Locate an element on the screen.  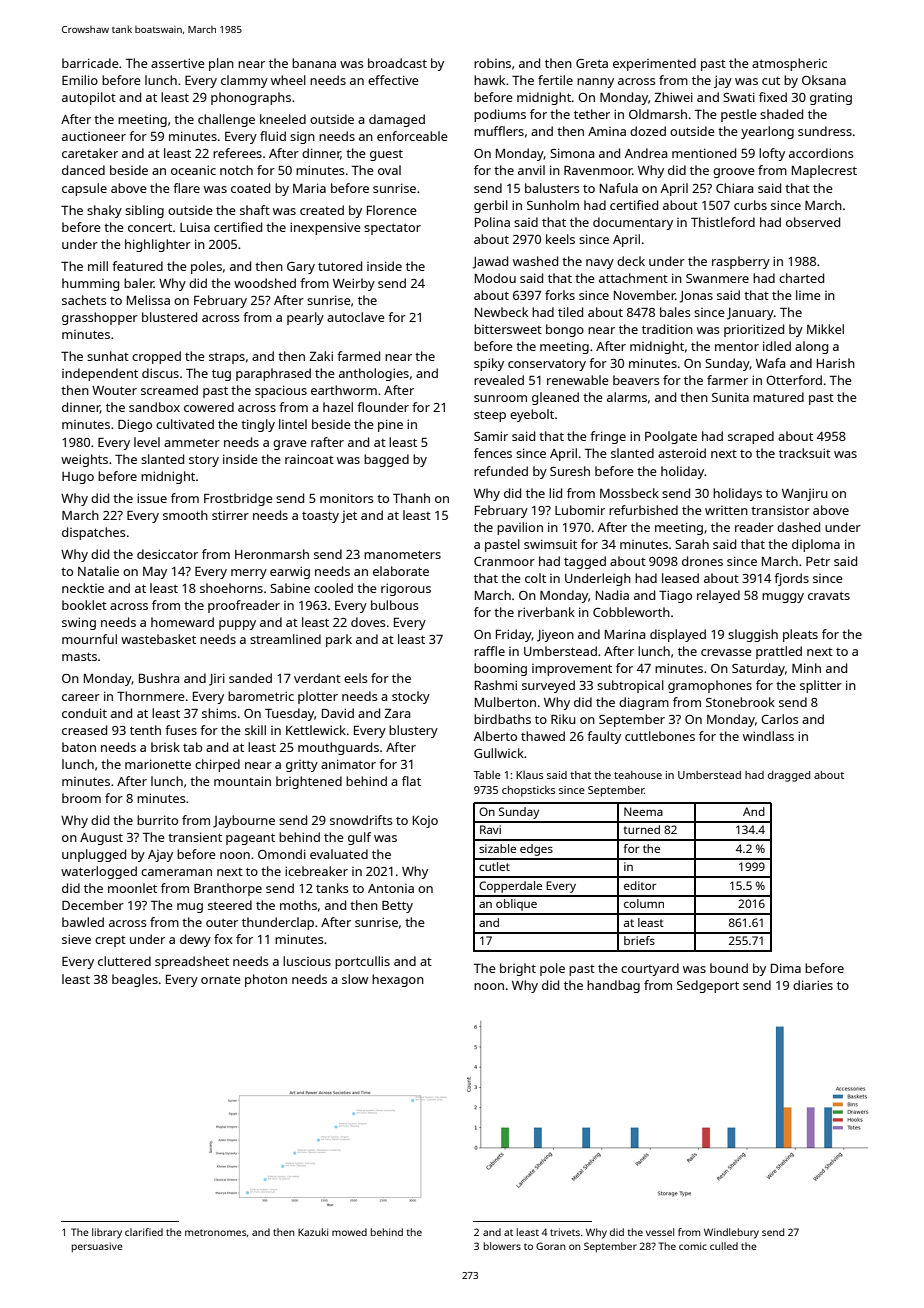
ornate is located at coordinates (221, 980).
